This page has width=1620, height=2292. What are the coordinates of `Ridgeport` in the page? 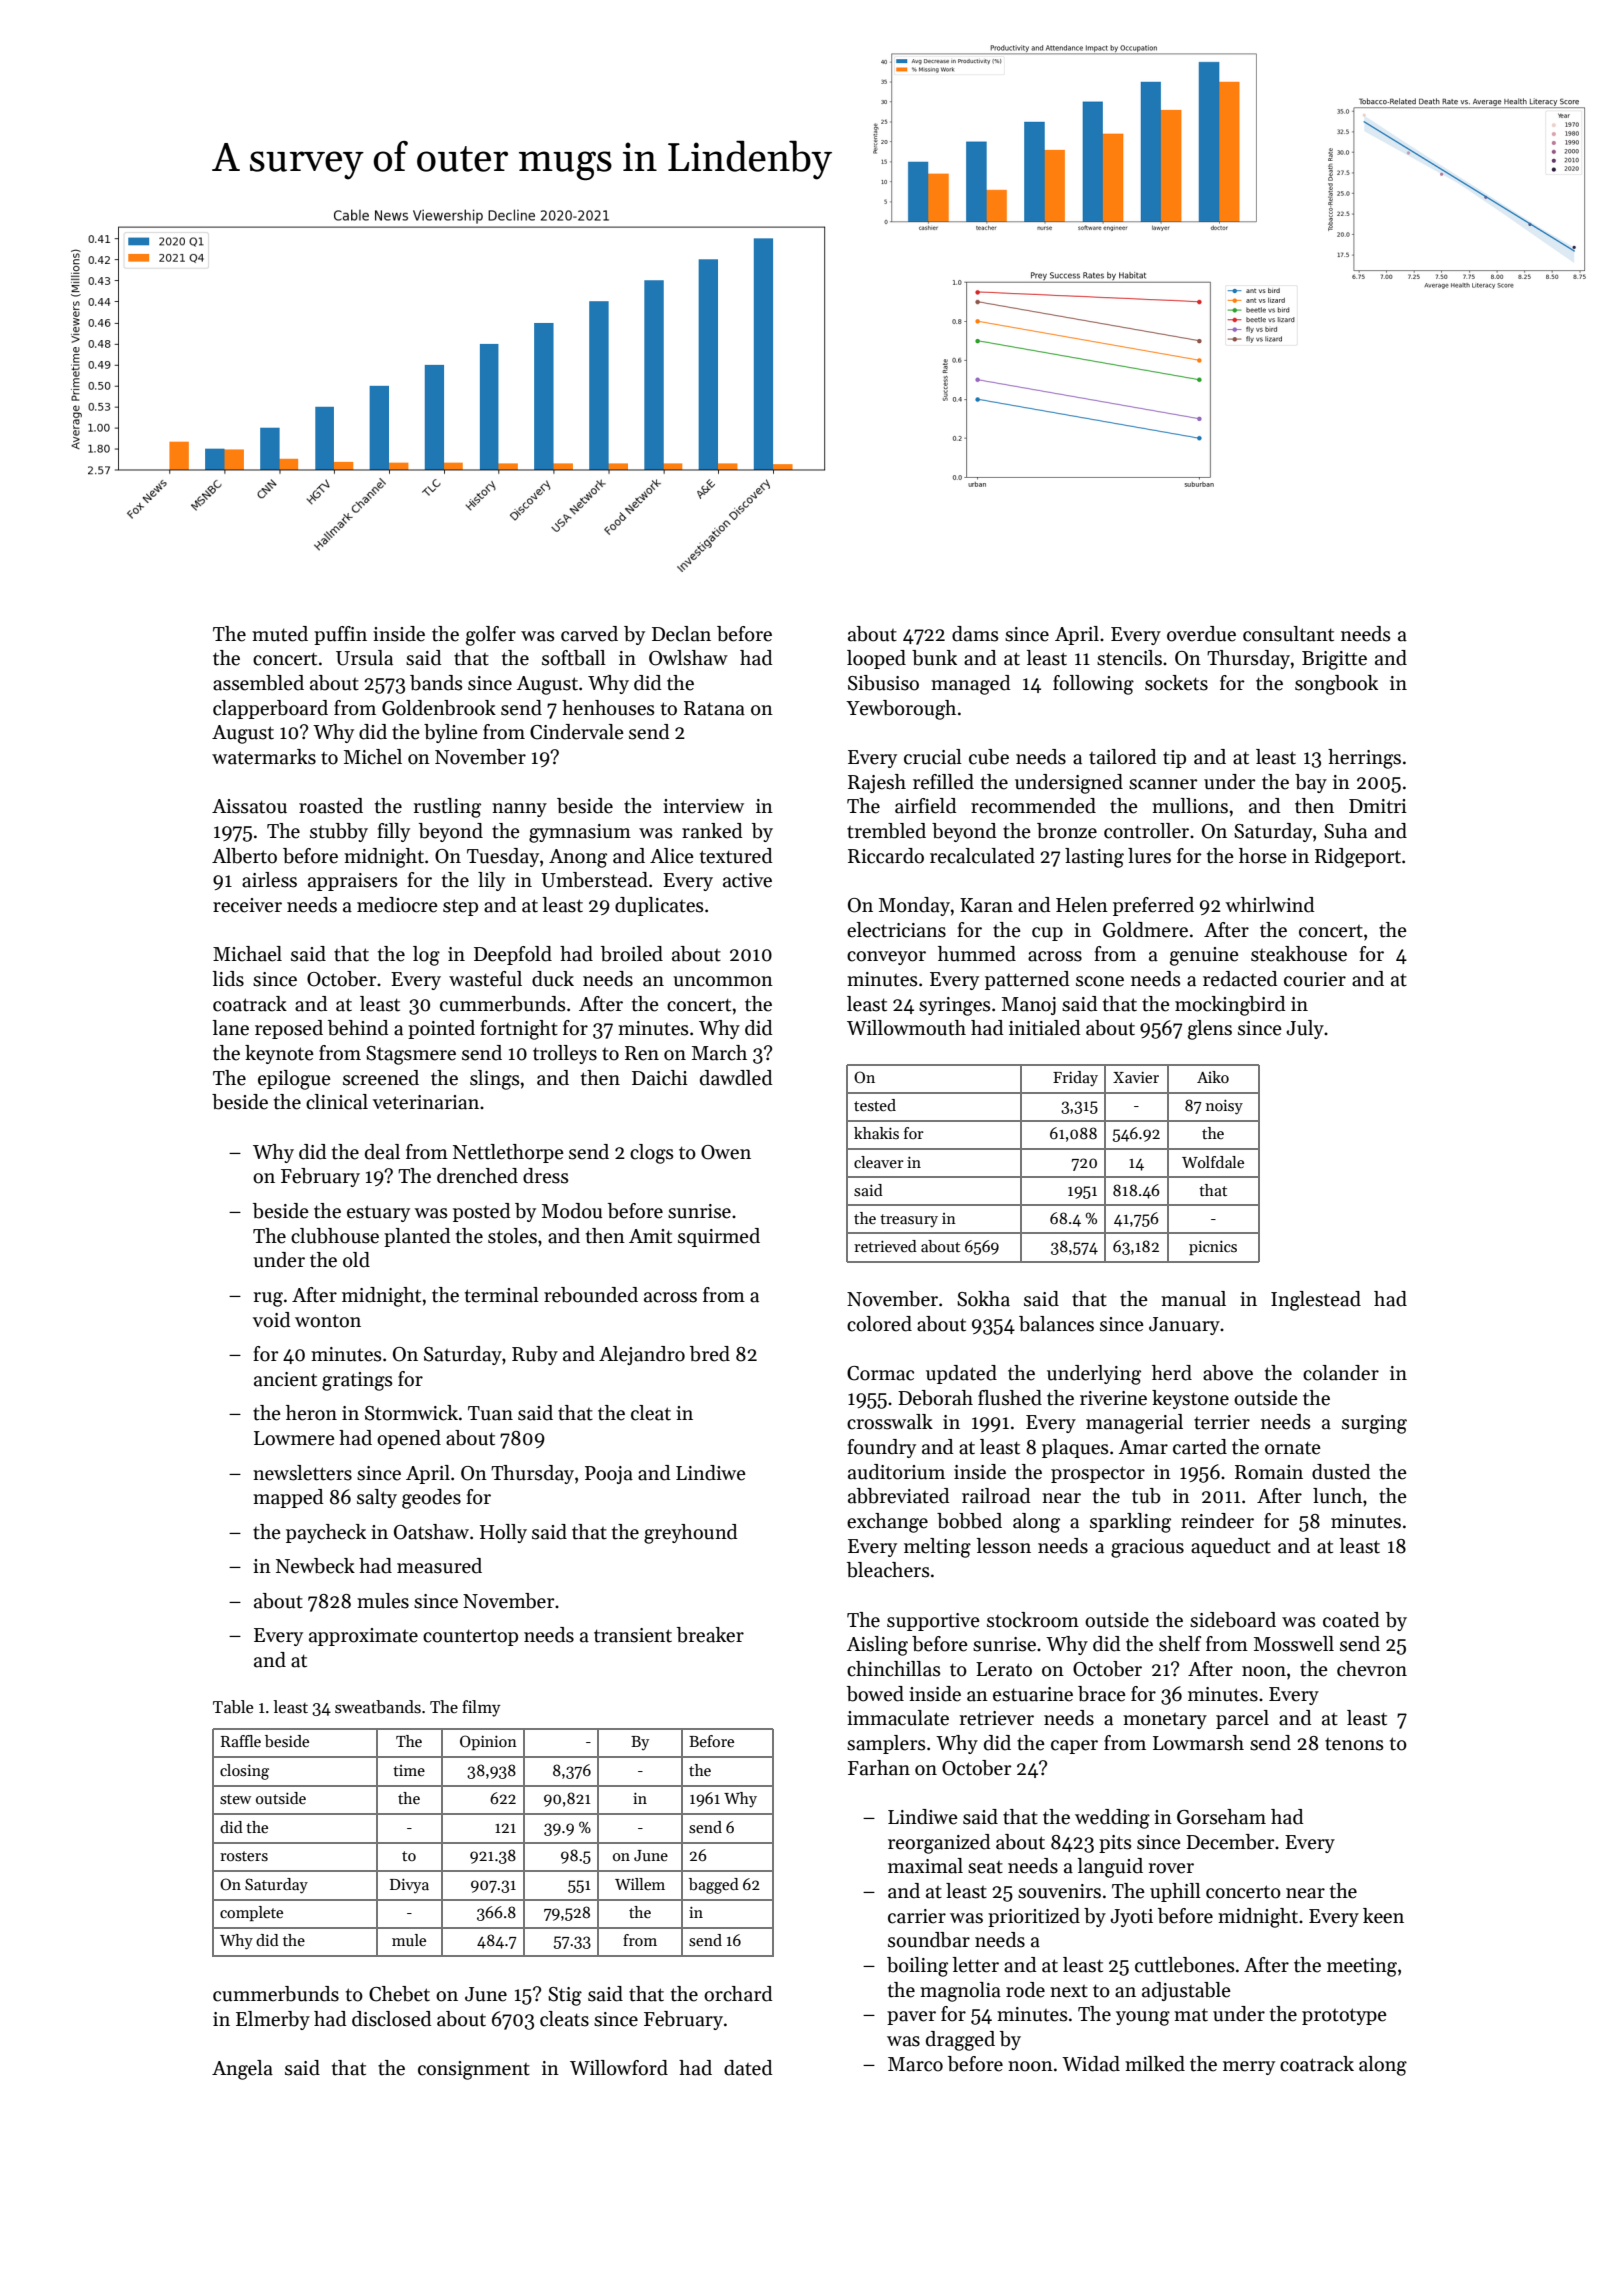 It's located at (1358, 858).
